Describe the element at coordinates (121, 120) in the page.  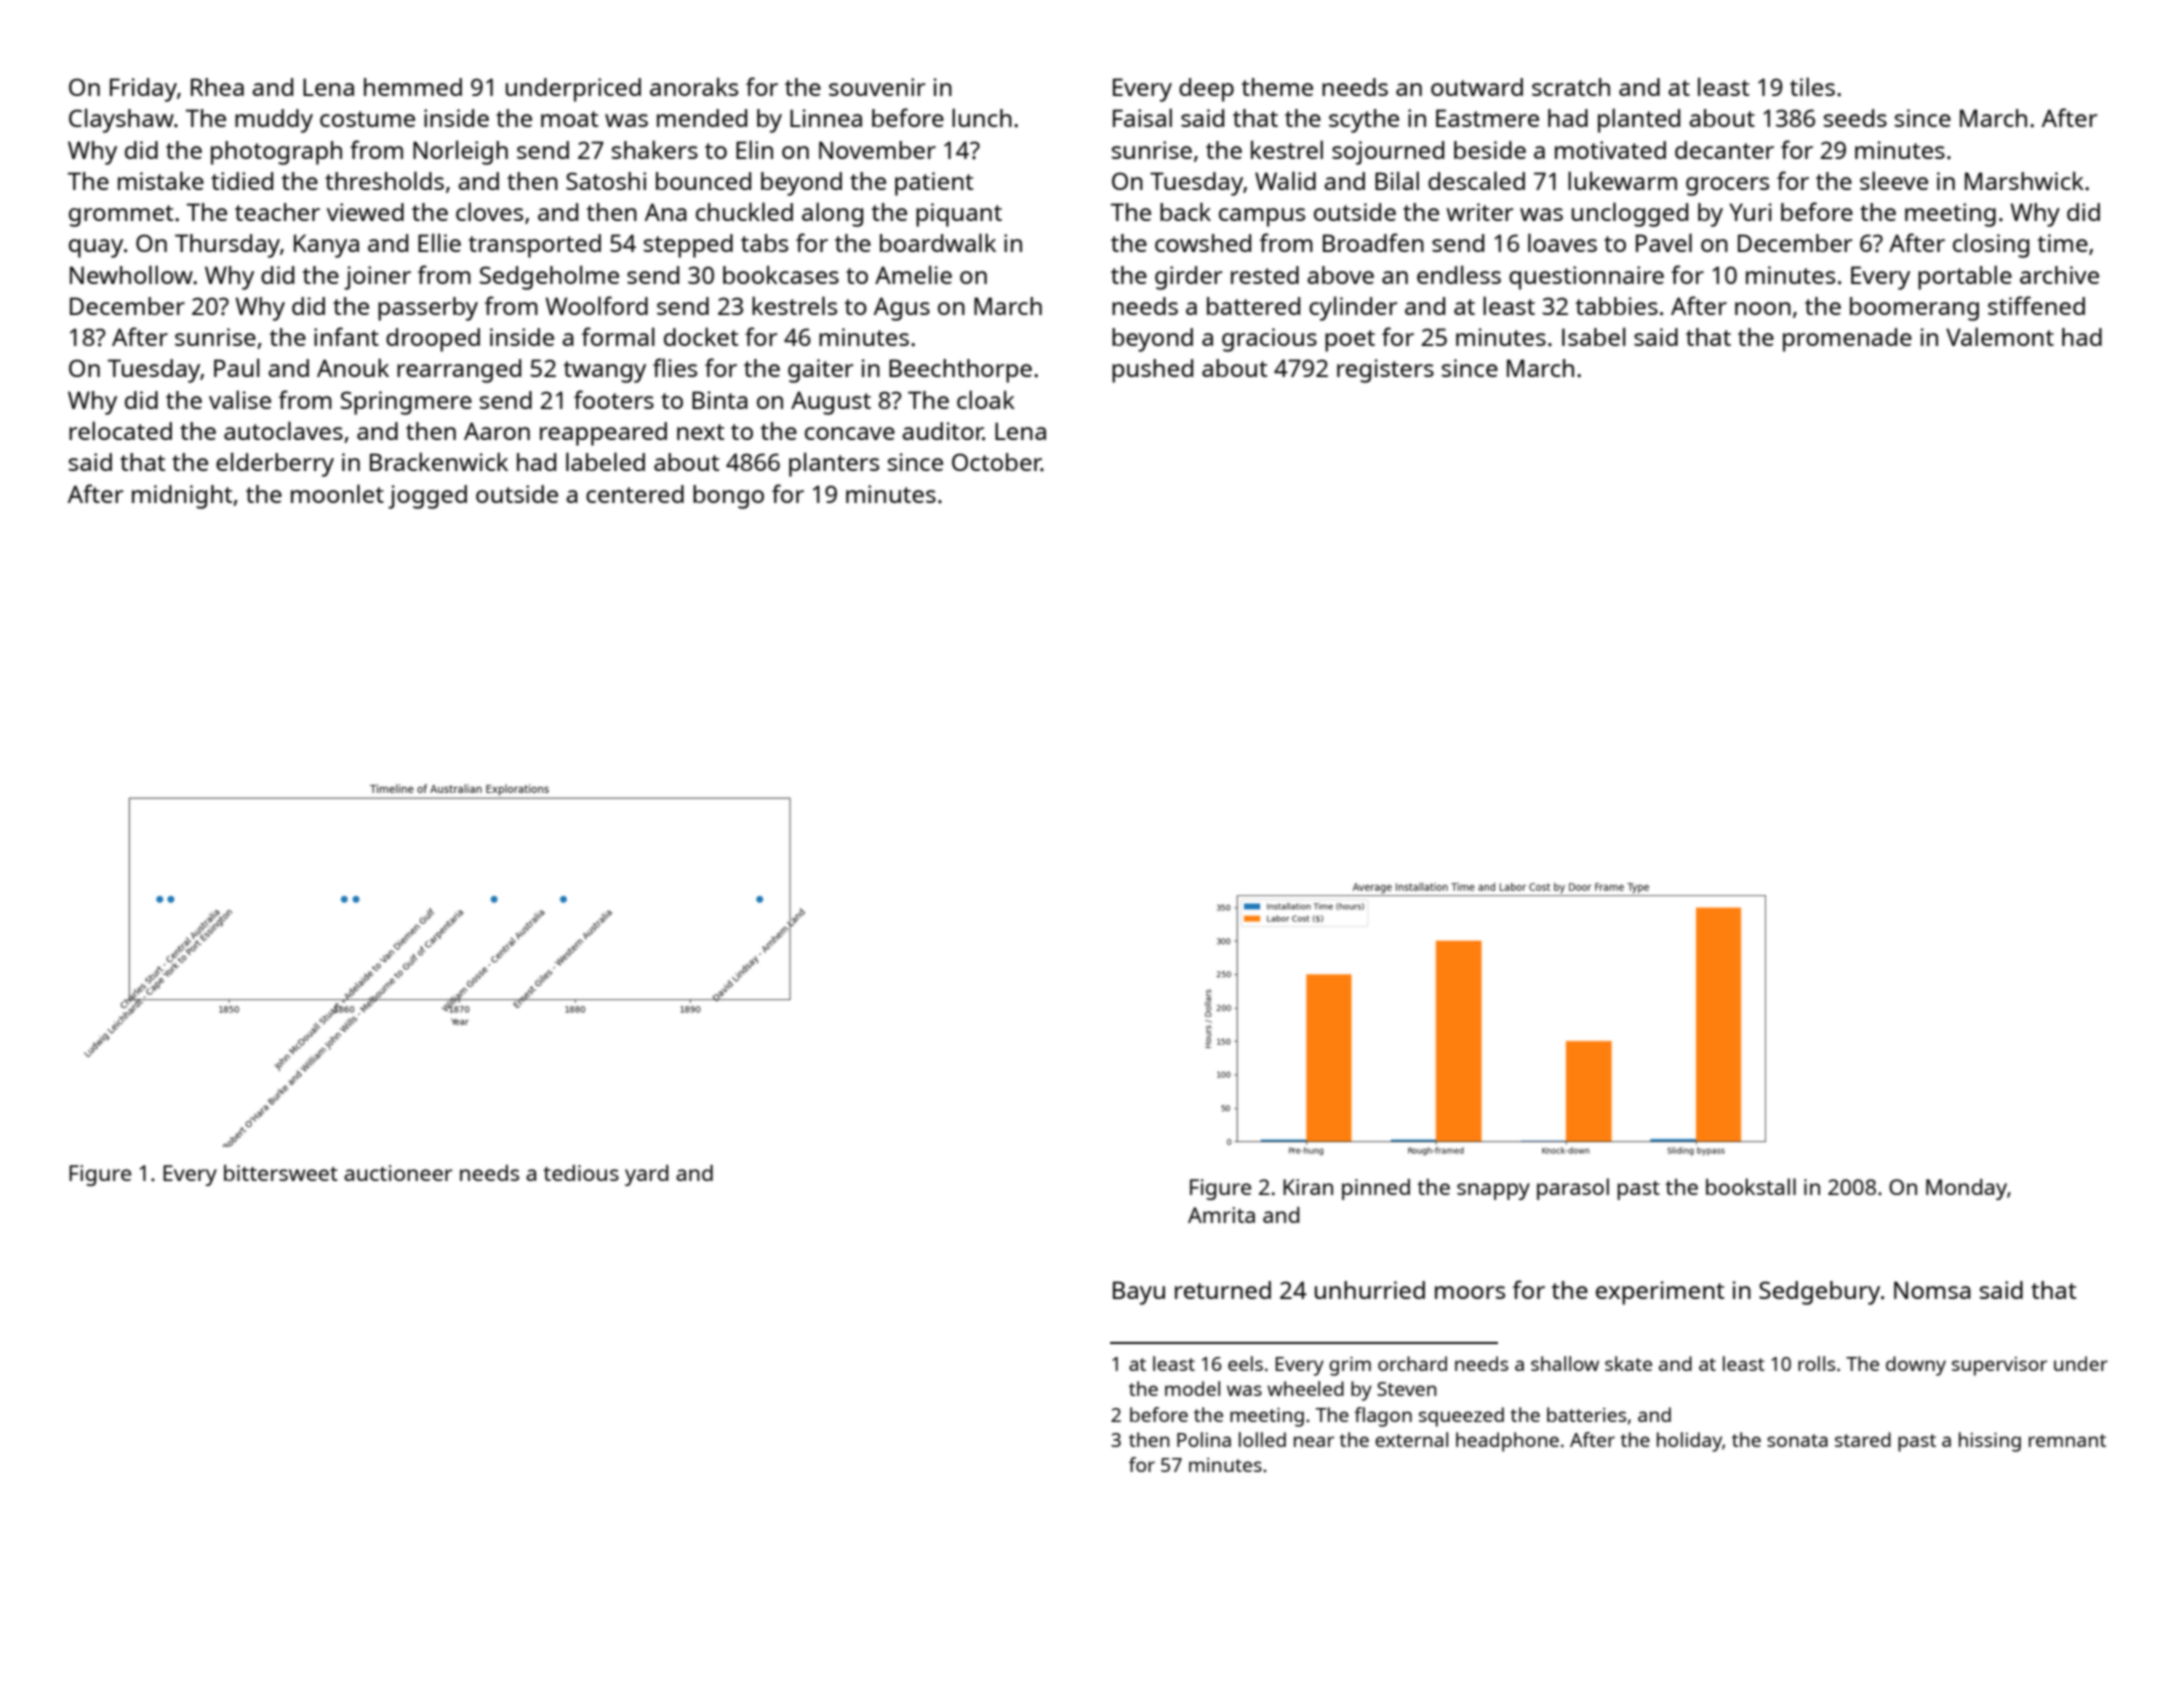
I see `Clayshaw` at that location.
